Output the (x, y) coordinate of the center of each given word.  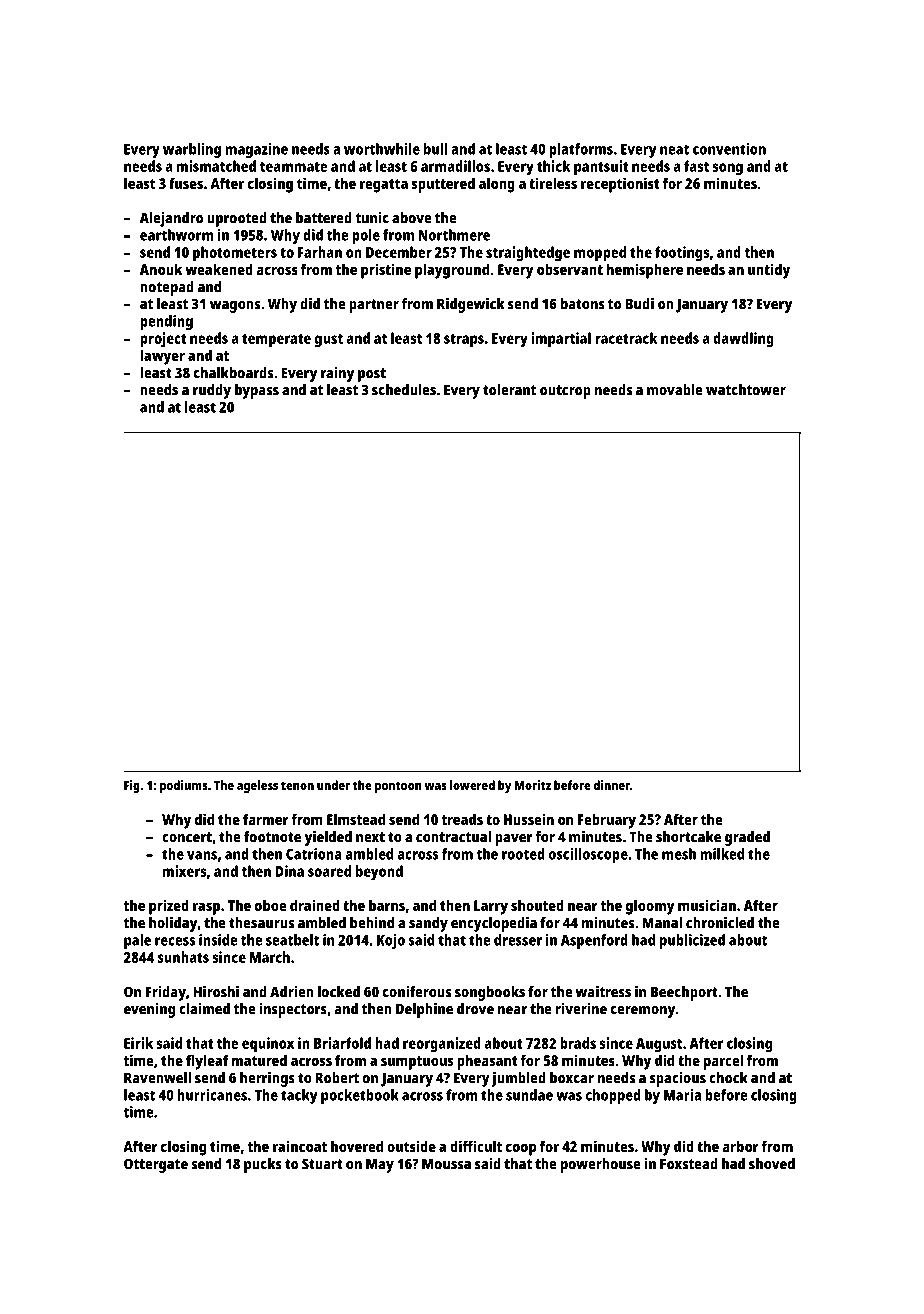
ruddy (212, 391)
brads (578, 1043)
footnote (272, 837)
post (372, 375)
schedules (404, 390)
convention (729, 149)
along (497, 185)
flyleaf (207, 1062)
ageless (257, 786)
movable (675, 390)
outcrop (565, 392)
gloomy (650, 907)
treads (462, 819)
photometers (235, 254)
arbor (740, 1146)
